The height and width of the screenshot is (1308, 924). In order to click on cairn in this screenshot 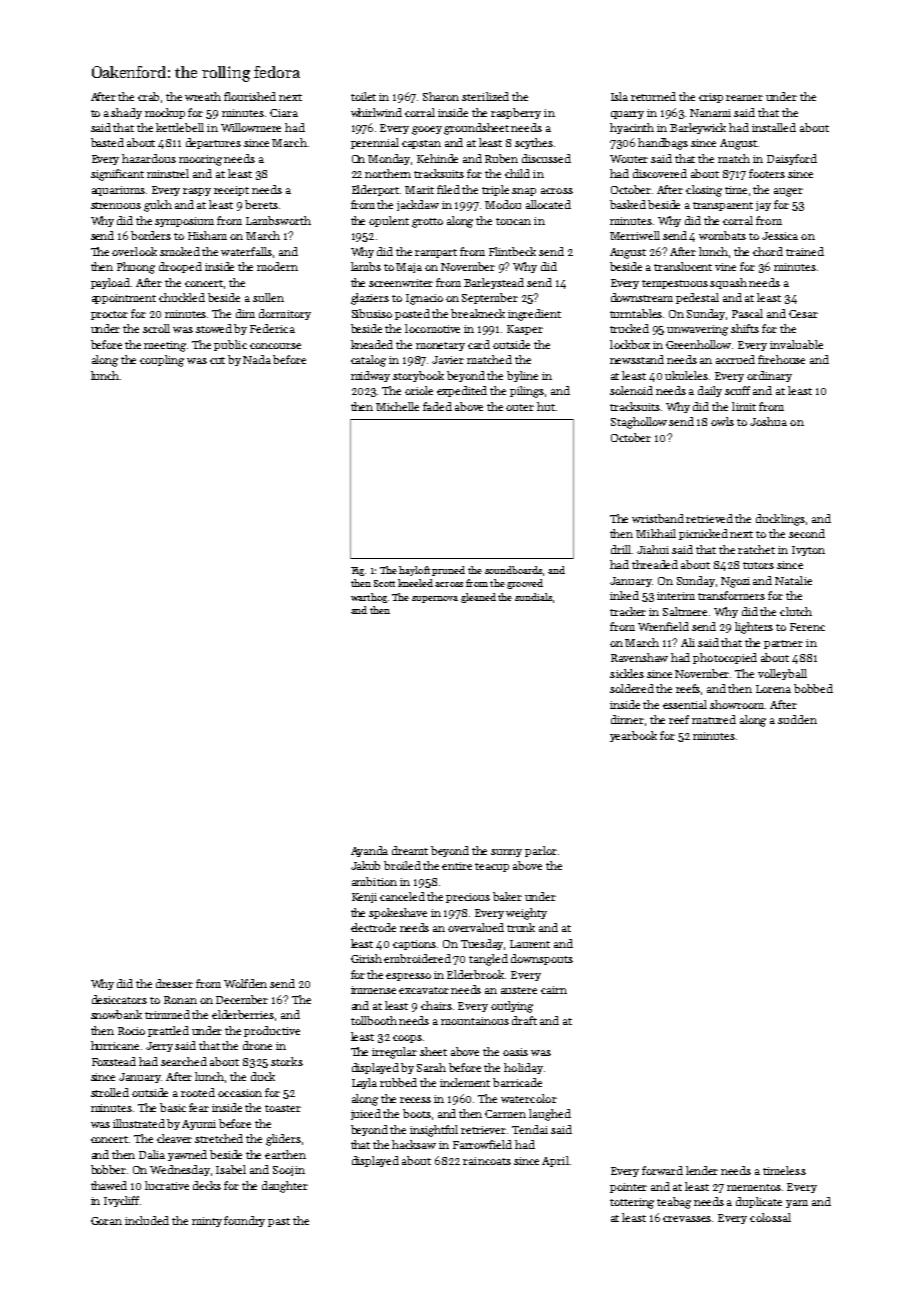, I will do `click(554, 990)`.
